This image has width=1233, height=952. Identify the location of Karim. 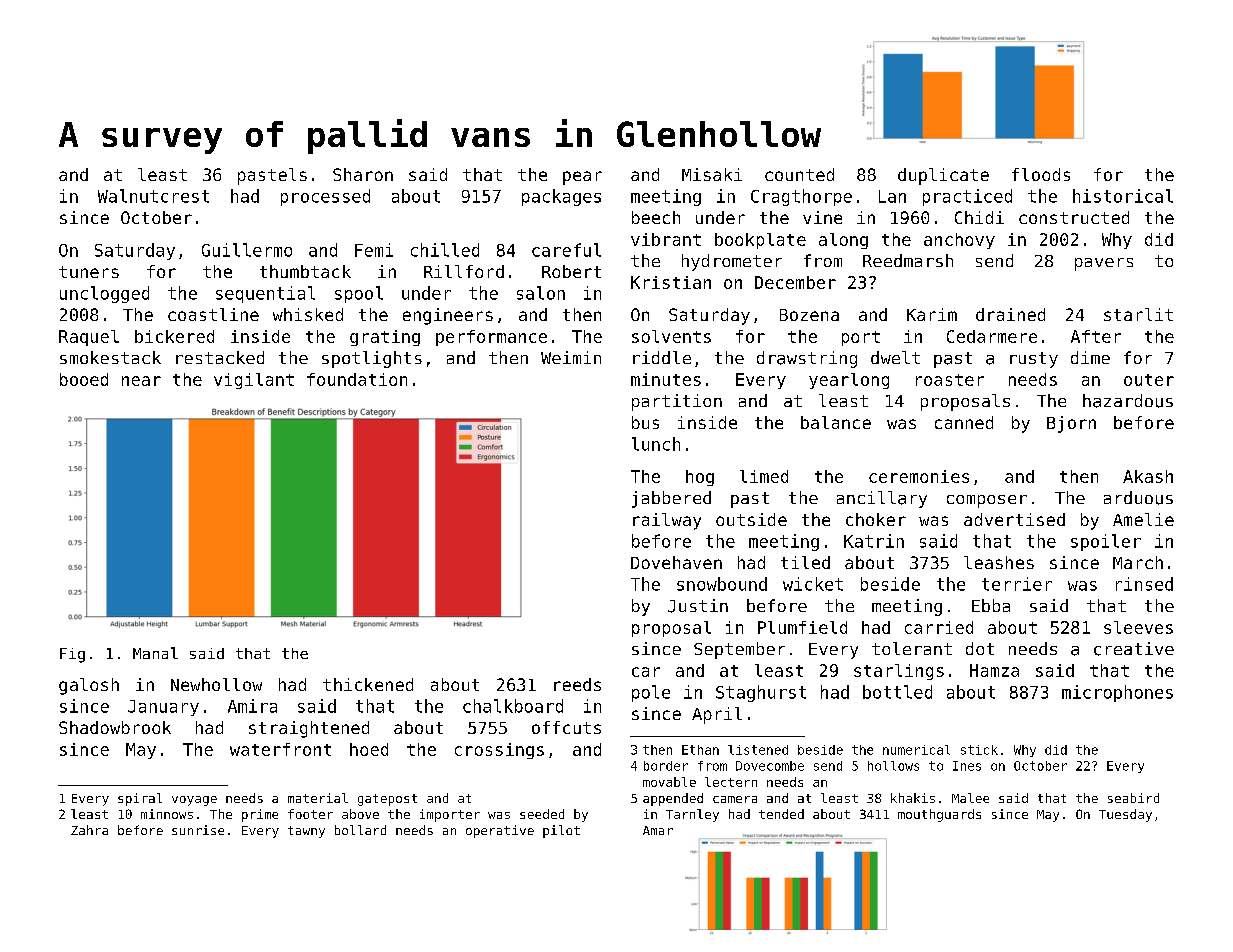
(932, 314).
